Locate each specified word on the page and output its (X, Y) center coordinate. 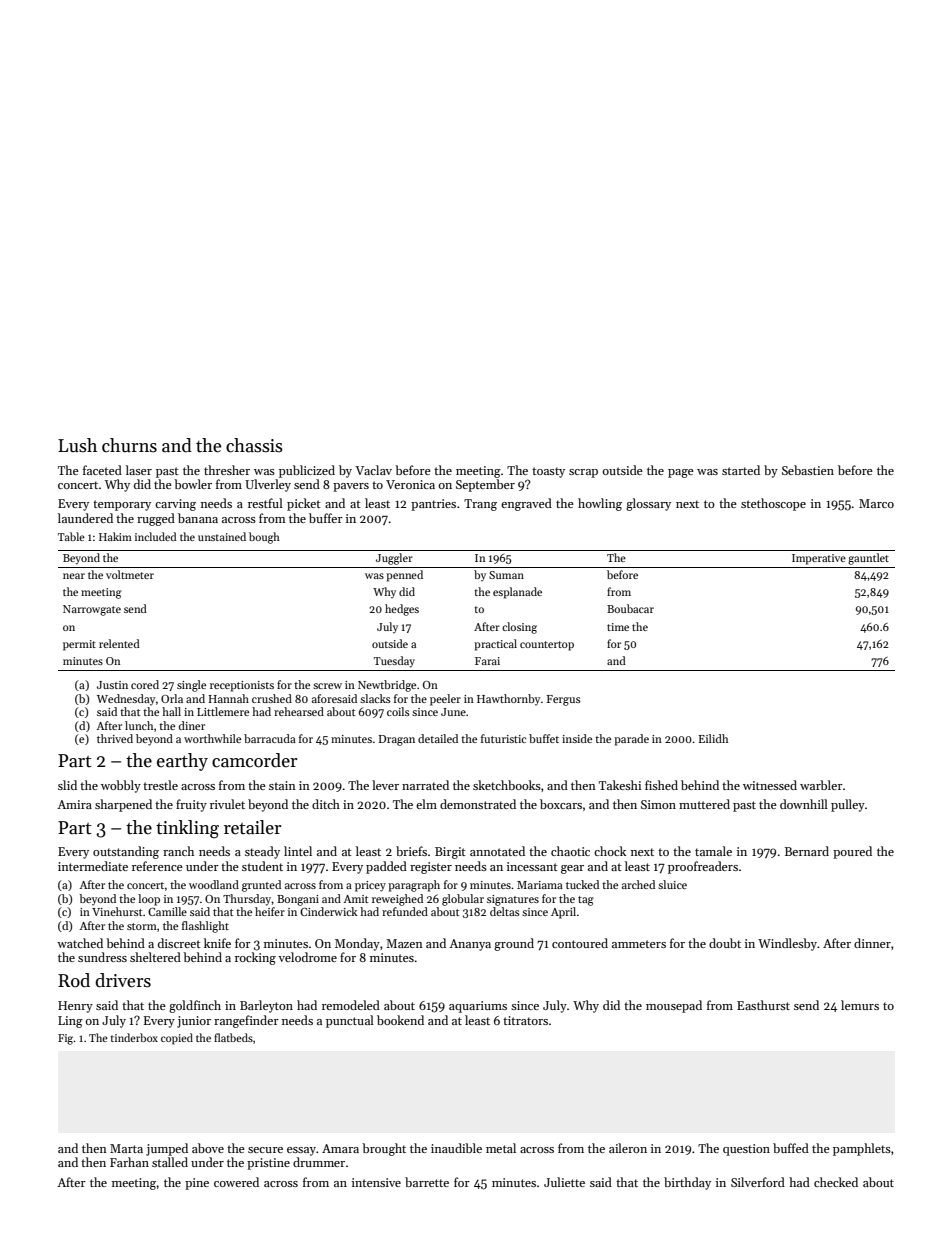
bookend (400, 1020)
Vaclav (373, 470)
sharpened (123, 805)
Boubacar (630, 608)
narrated (425, 785)
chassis (254, 445)
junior (194, 1022)
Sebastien (808, 470)
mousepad (674, 1006)
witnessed (770, 785)
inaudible (456, 1148)
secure (265, 1150)
